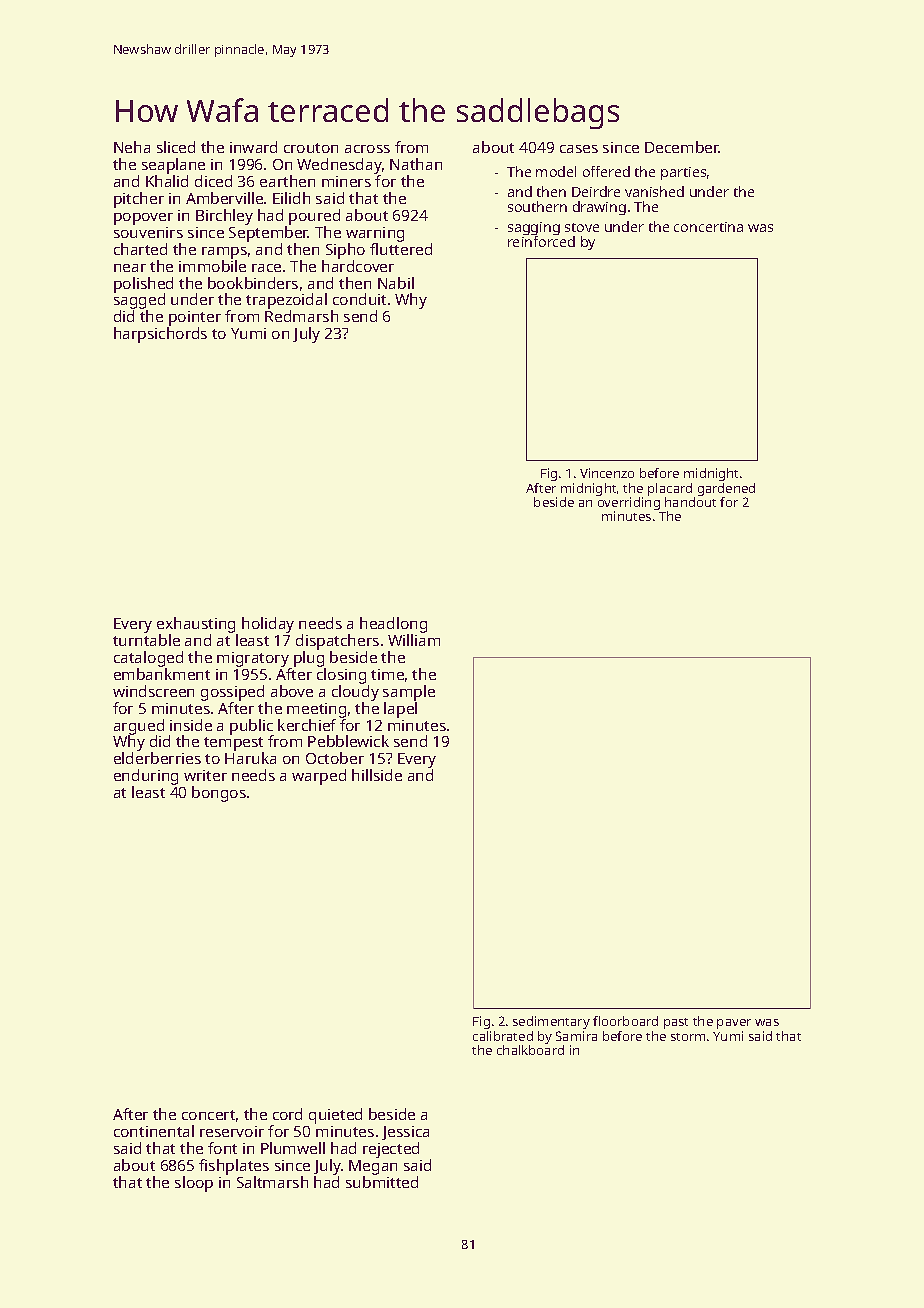 Image resolution: width=924 pixels, height=1308 pixels. What do you see at coordinates (139, 301) in the page?
I see `sagged` at bounding box center [139, 301].
